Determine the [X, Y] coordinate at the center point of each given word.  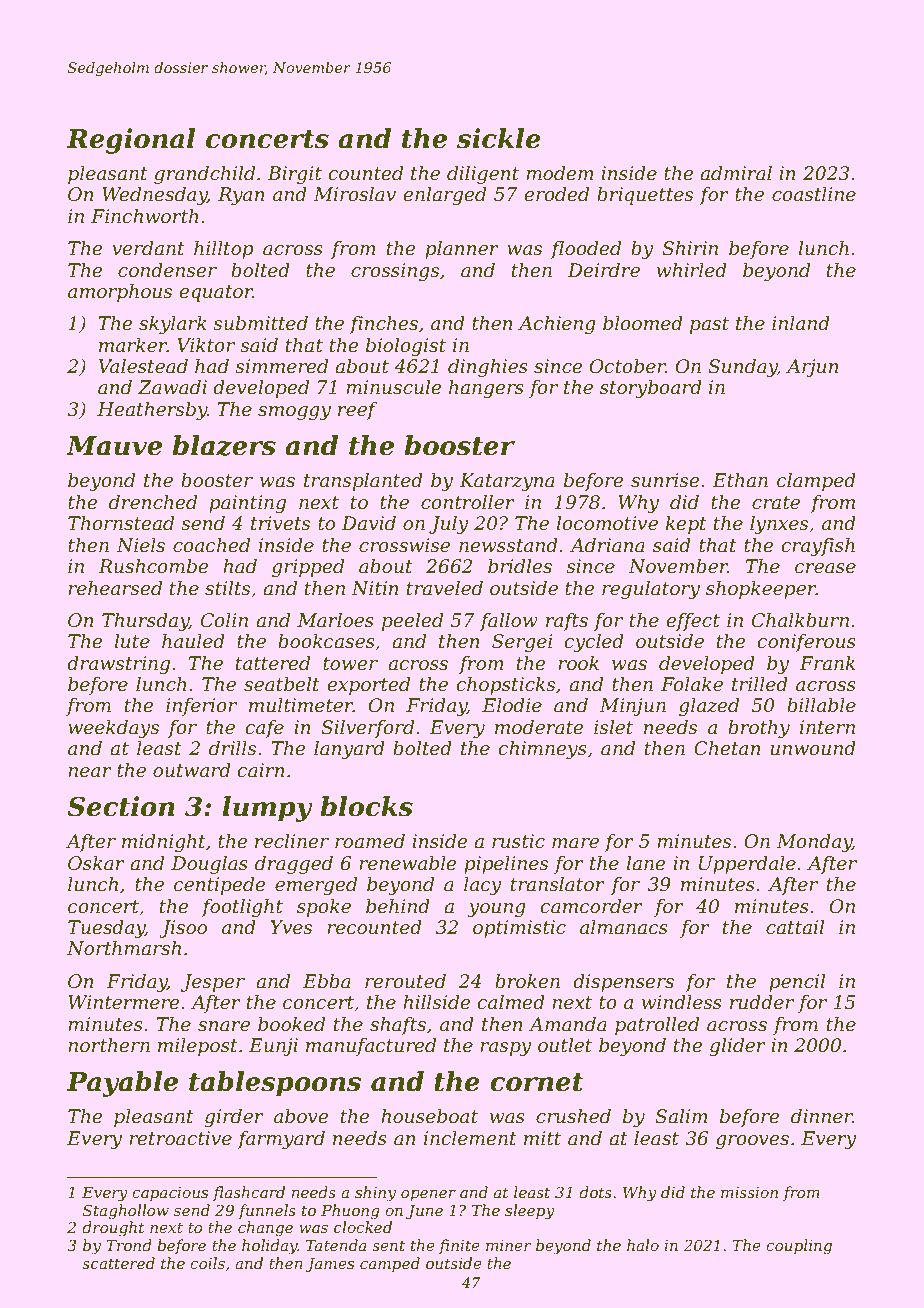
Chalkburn [800, 620]
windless [682, 1002]
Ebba [327, 981]
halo [643, 1245]
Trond [129, 1245]
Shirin [690, 248]
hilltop [223, 250]
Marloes [335, 620]
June [424, 1212]
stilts [227, 588]
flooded [585, 250]
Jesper [213, 983]
